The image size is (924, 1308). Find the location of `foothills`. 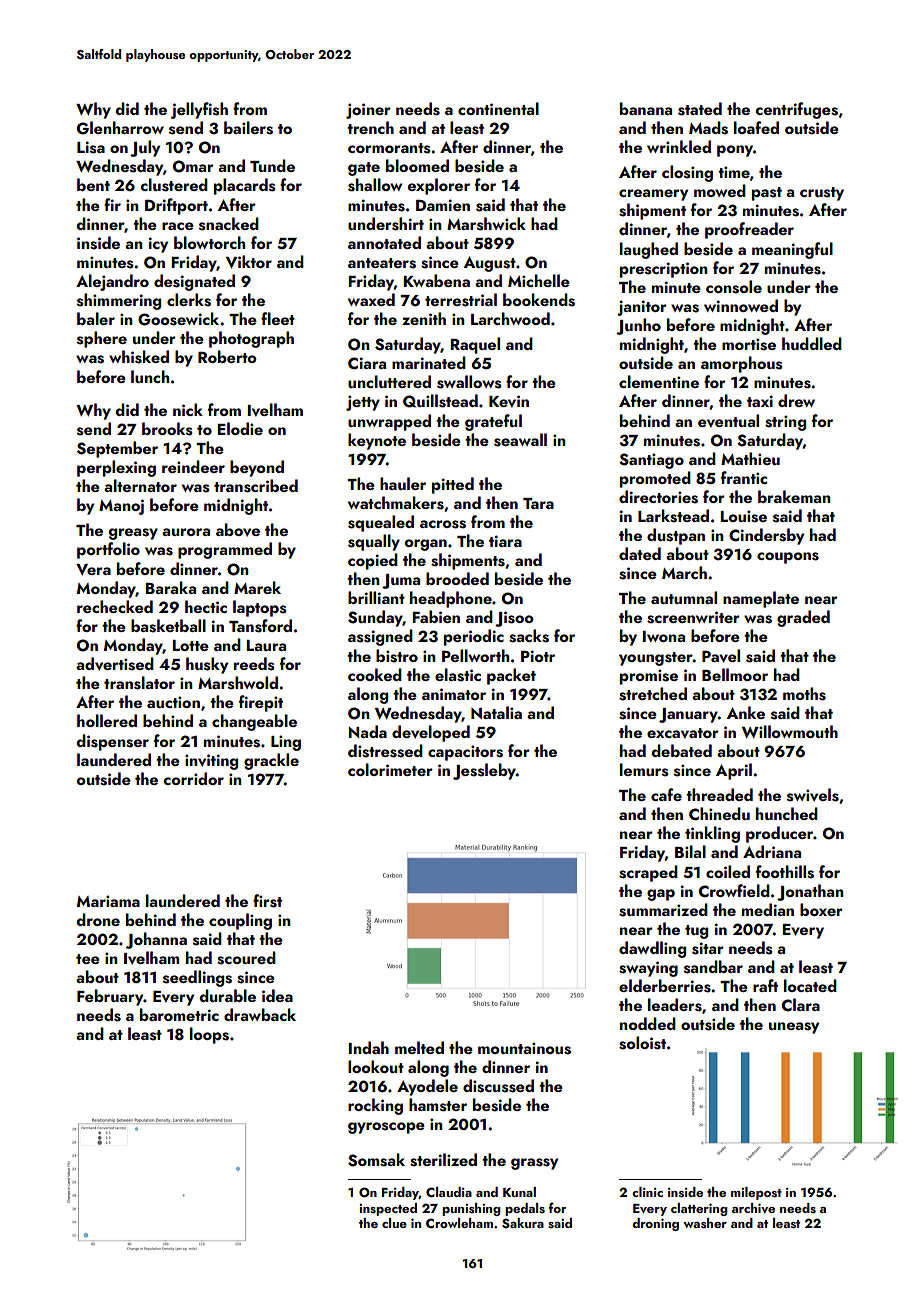

foothills is located at coordinates (785, 872).
